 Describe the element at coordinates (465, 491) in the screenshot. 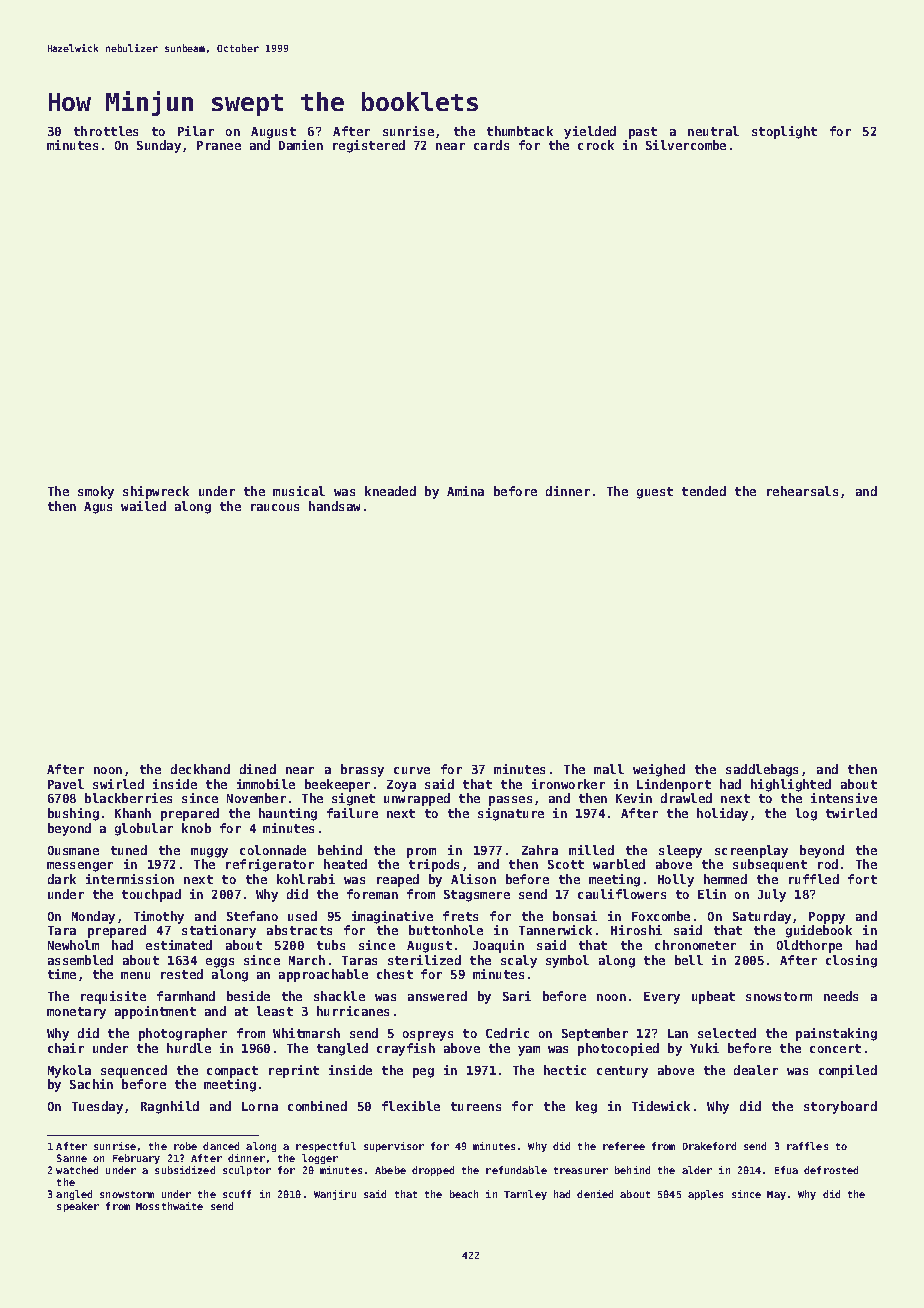

I see `Amina` at that location.
